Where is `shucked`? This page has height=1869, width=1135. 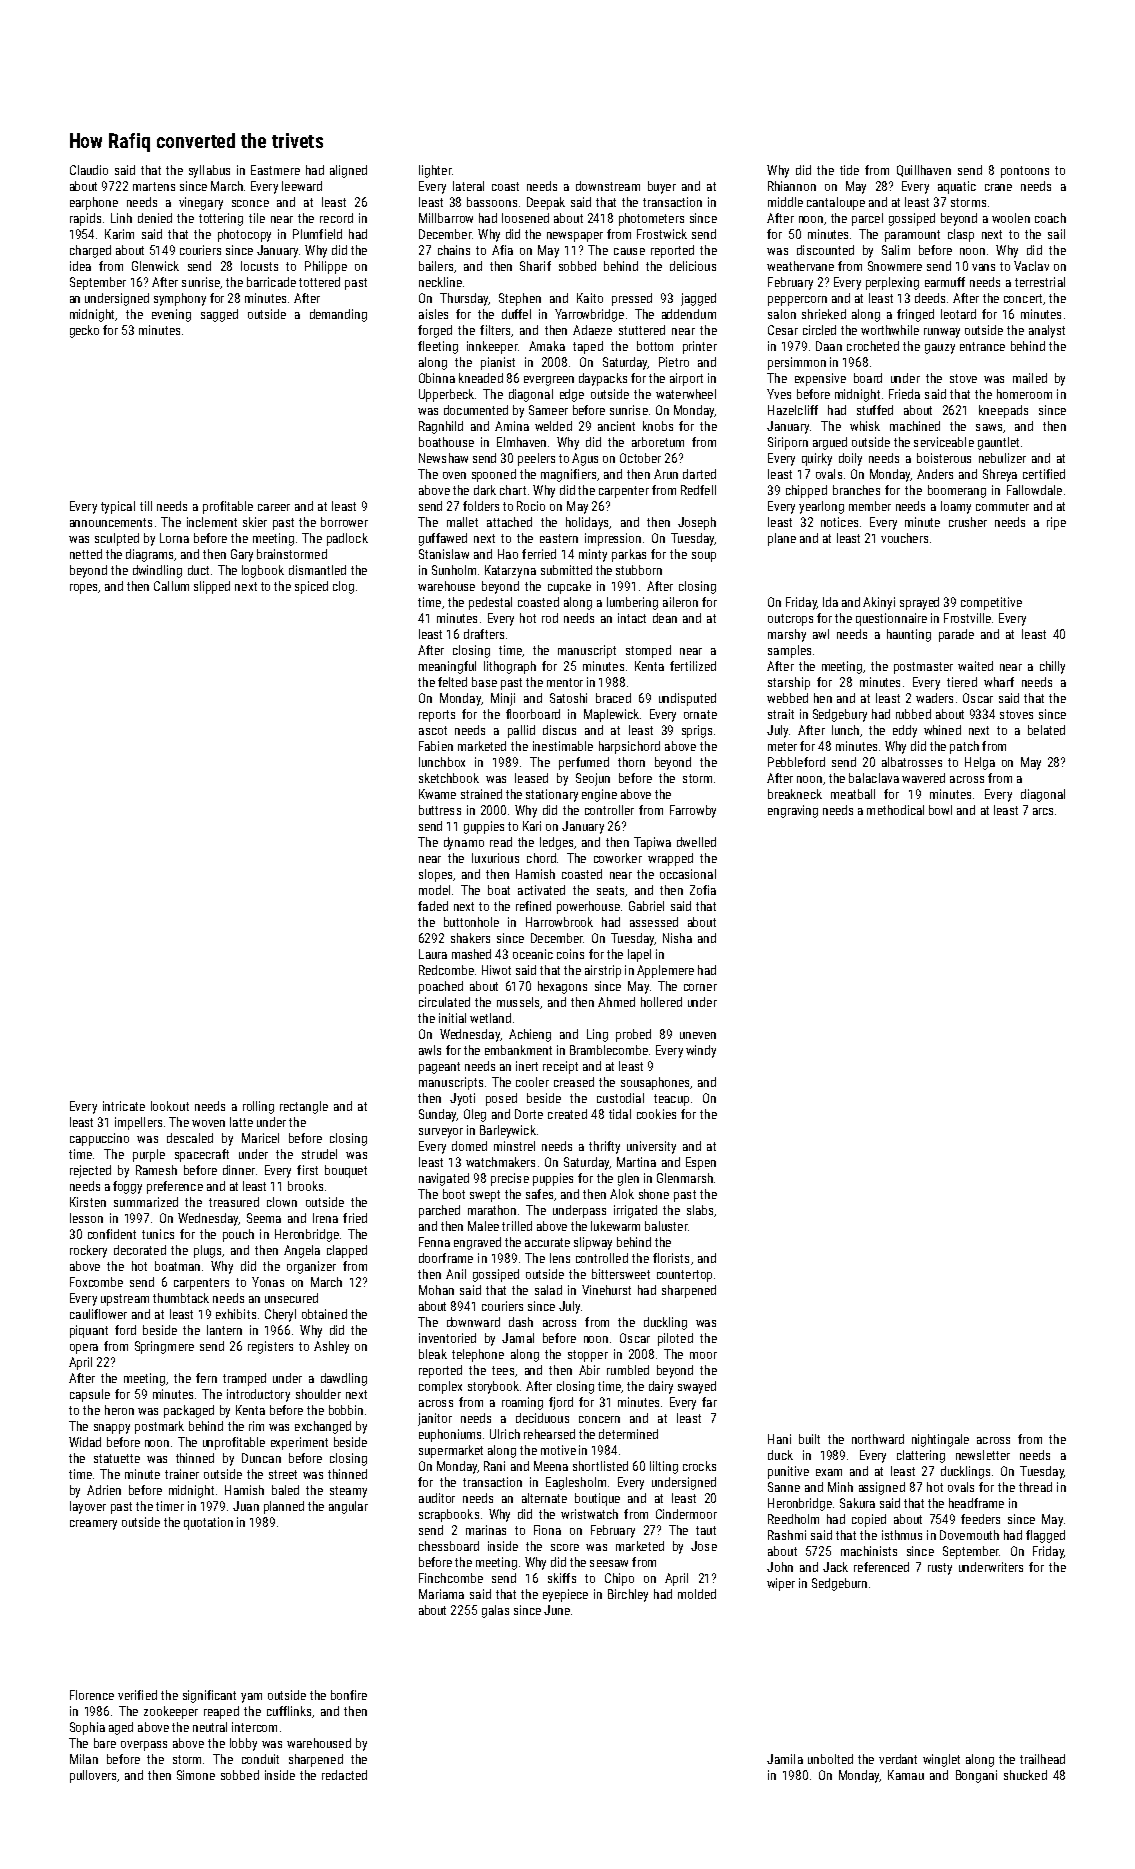 shucked is located at coordinates (1025, 1775).
